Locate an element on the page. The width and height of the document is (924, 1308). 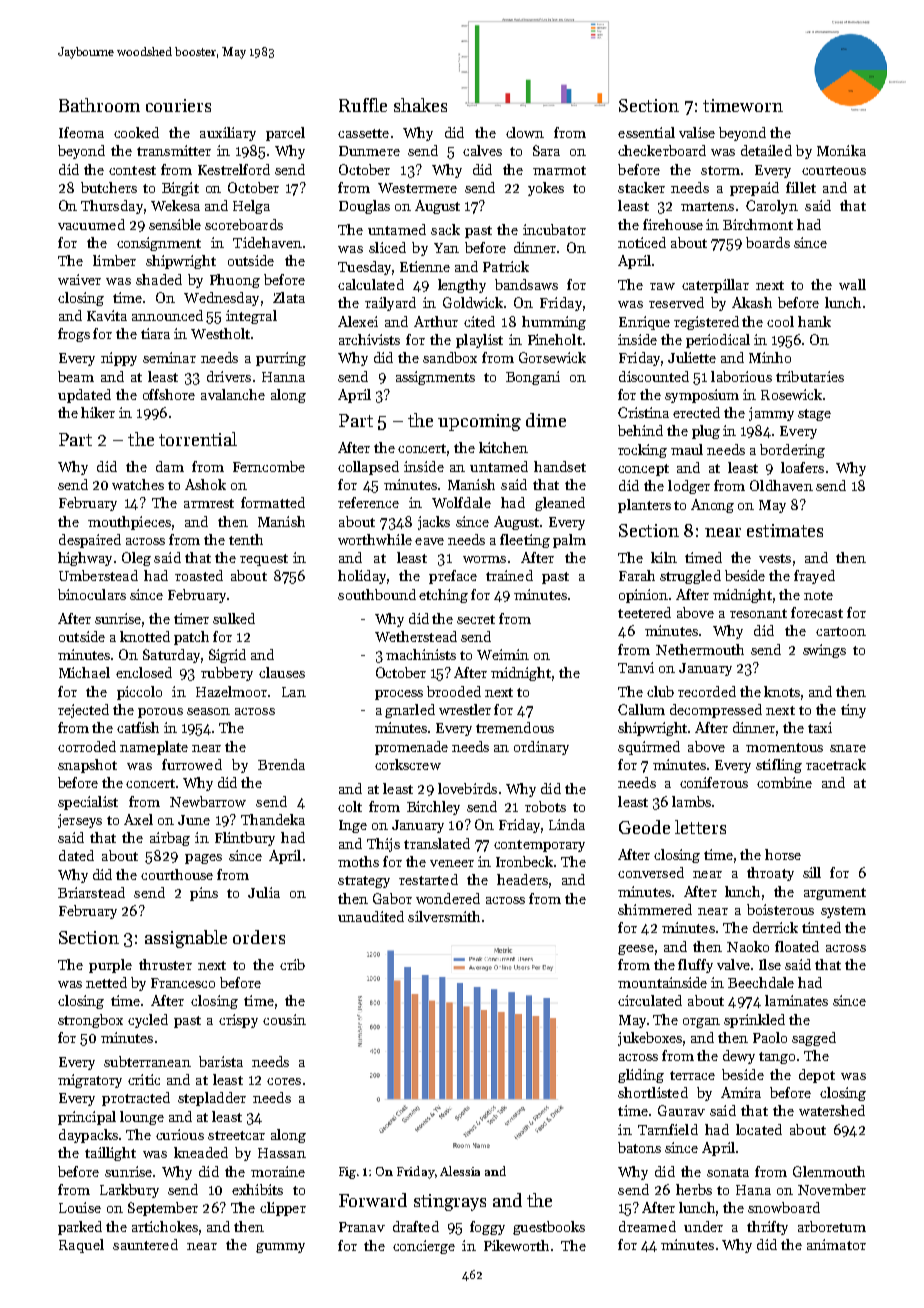
coniferous is located at coordinates (714, 782).
